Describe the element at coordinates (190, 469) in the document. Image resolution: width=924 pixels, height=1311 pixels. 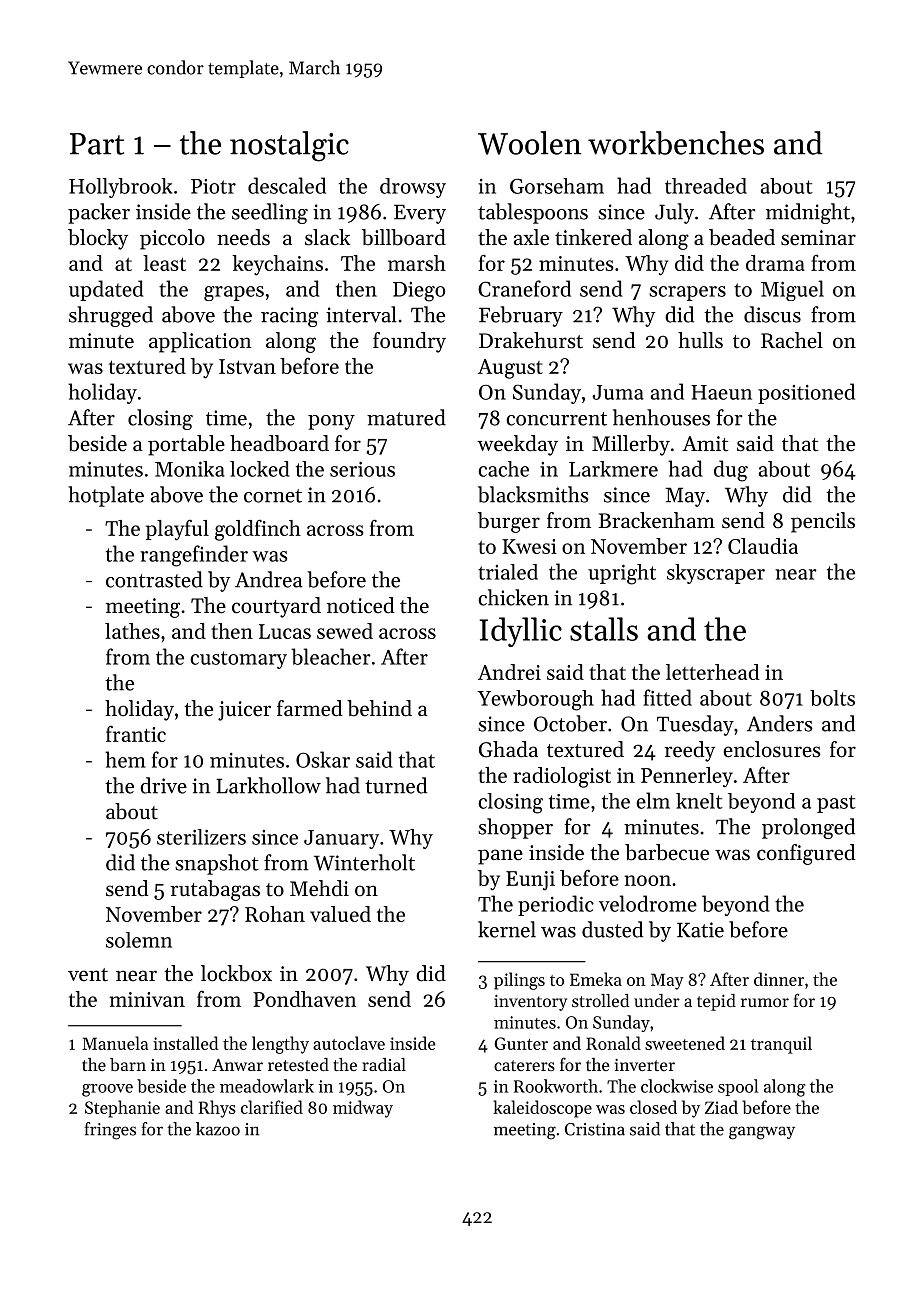
I see `Monika` at that location.
